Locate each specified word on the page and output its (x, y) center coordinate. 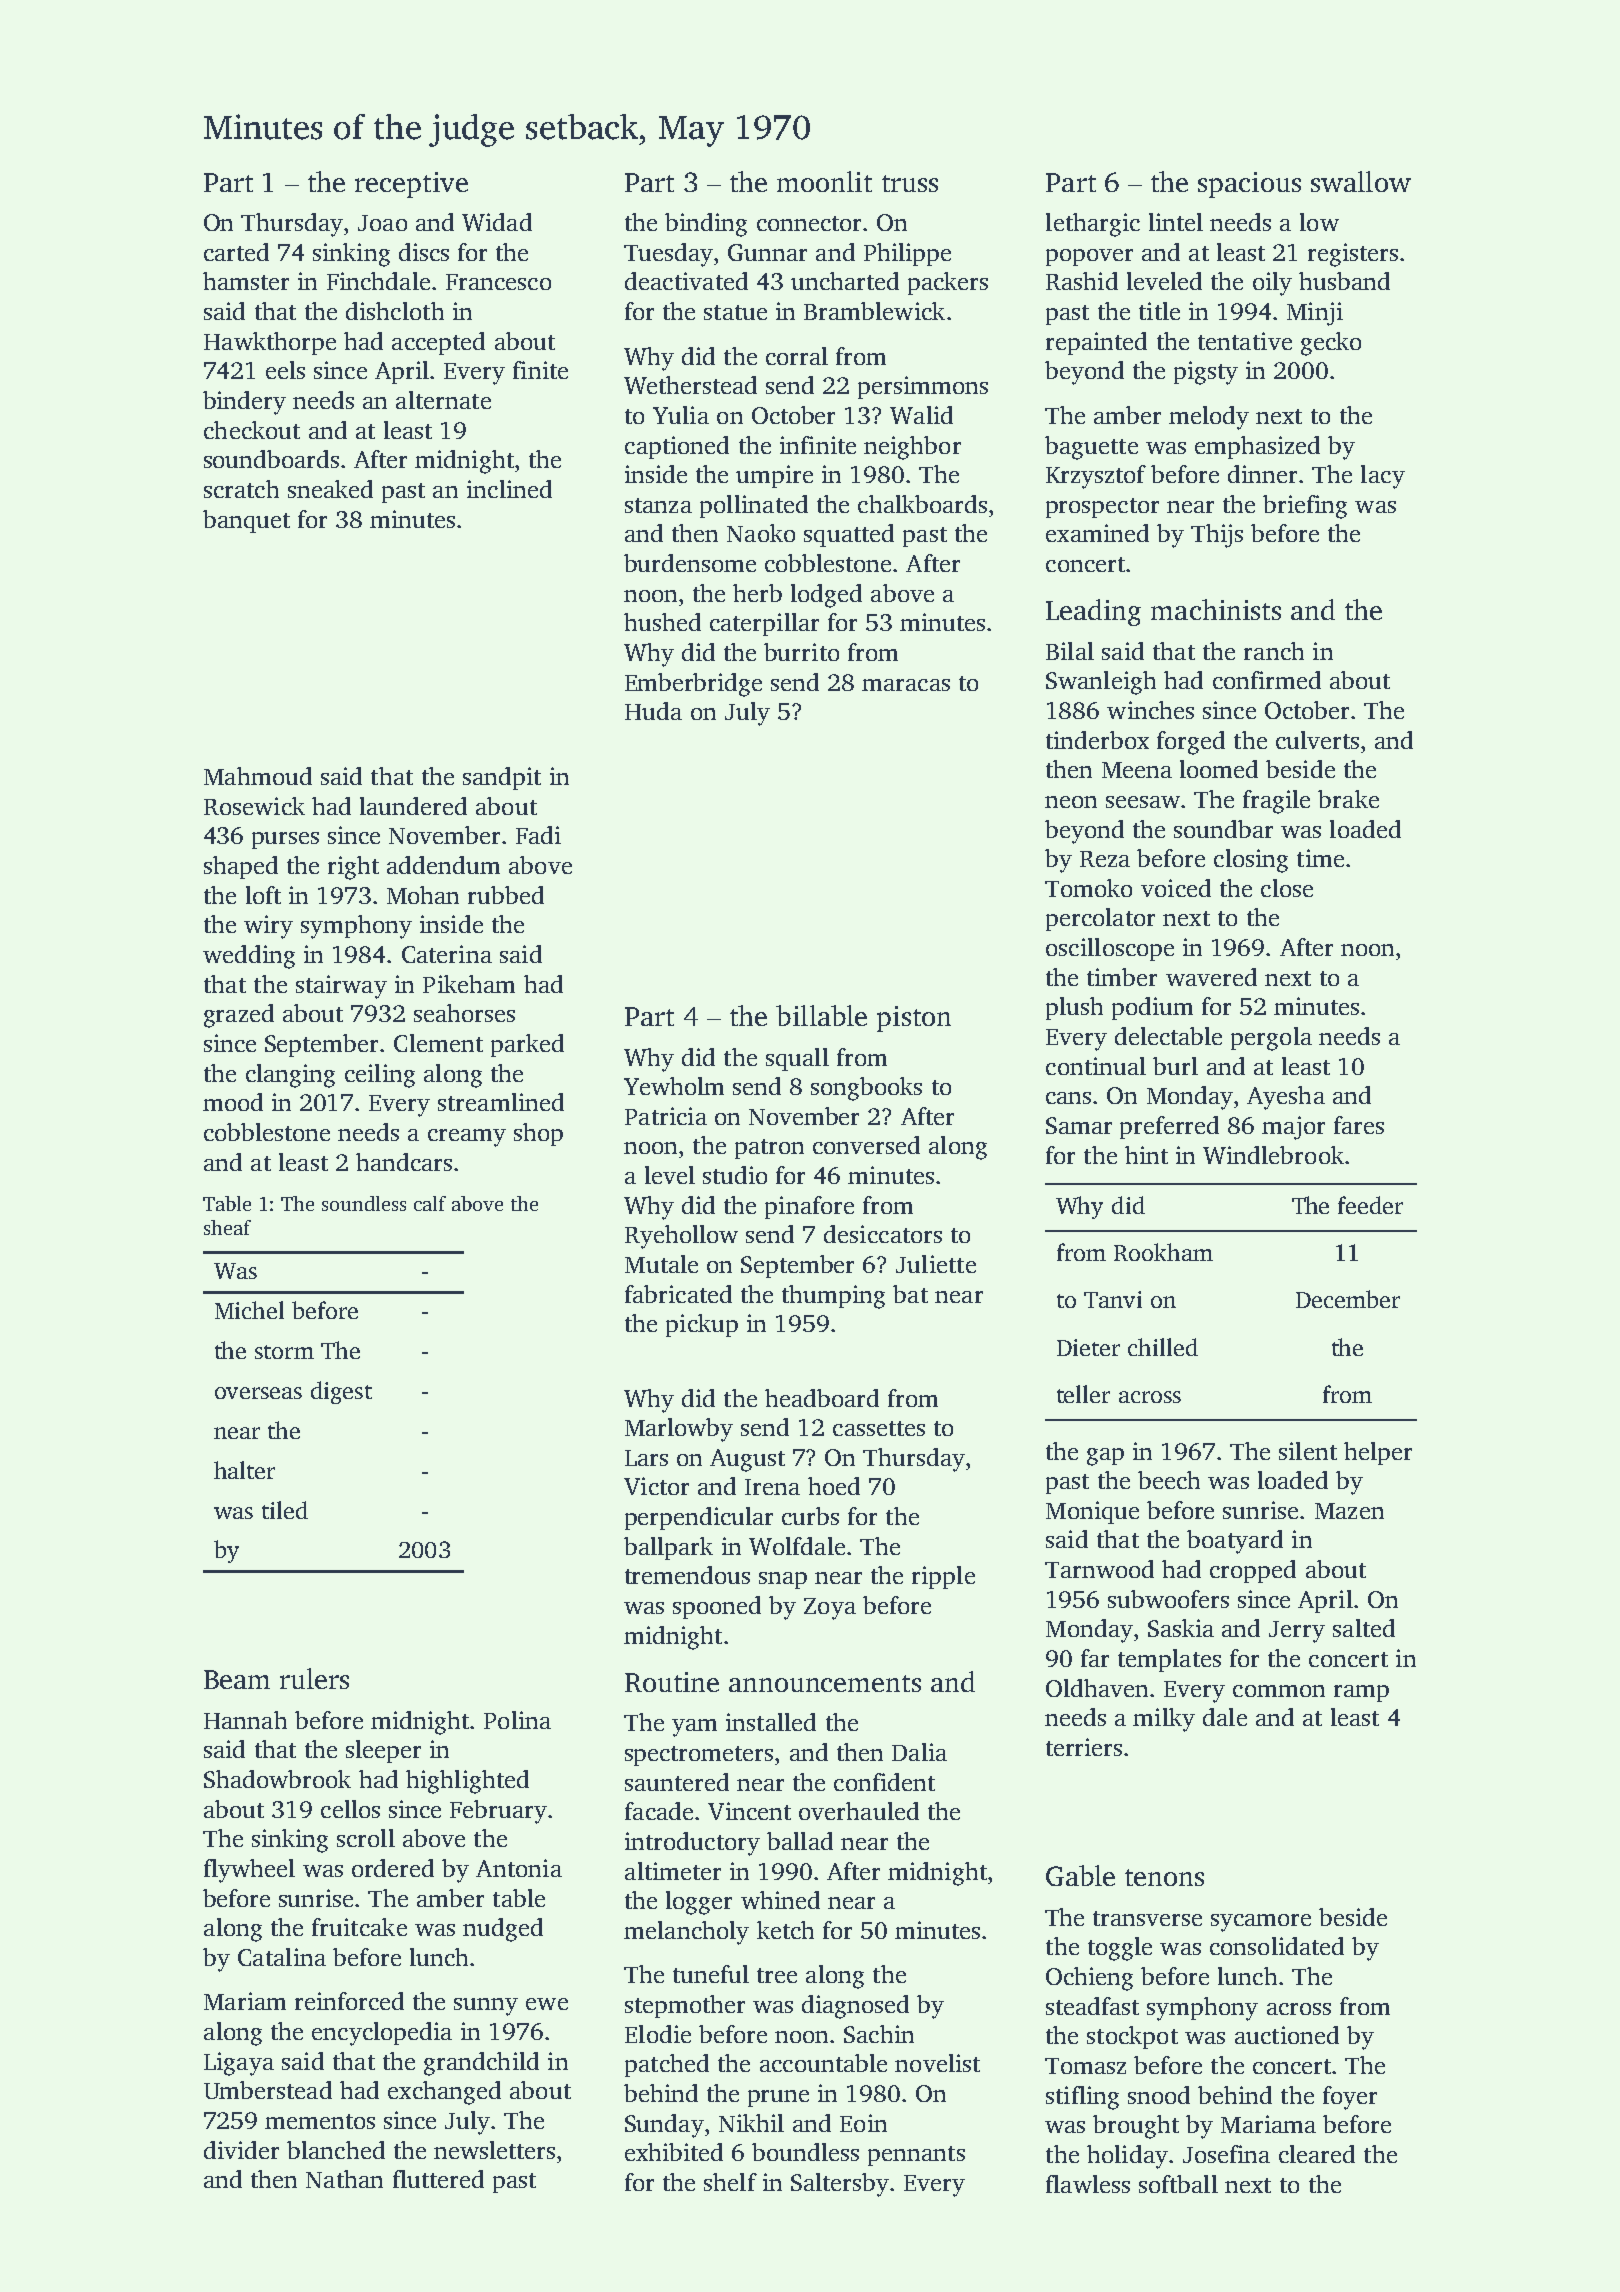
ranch (1274, 651)
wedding (249, 957)
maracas (906, 685)
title (1159, 311)
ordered (393, 1868)
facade (659, 1811)
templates (1169, 1660)
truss (910, 183)
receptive (411, 185)
